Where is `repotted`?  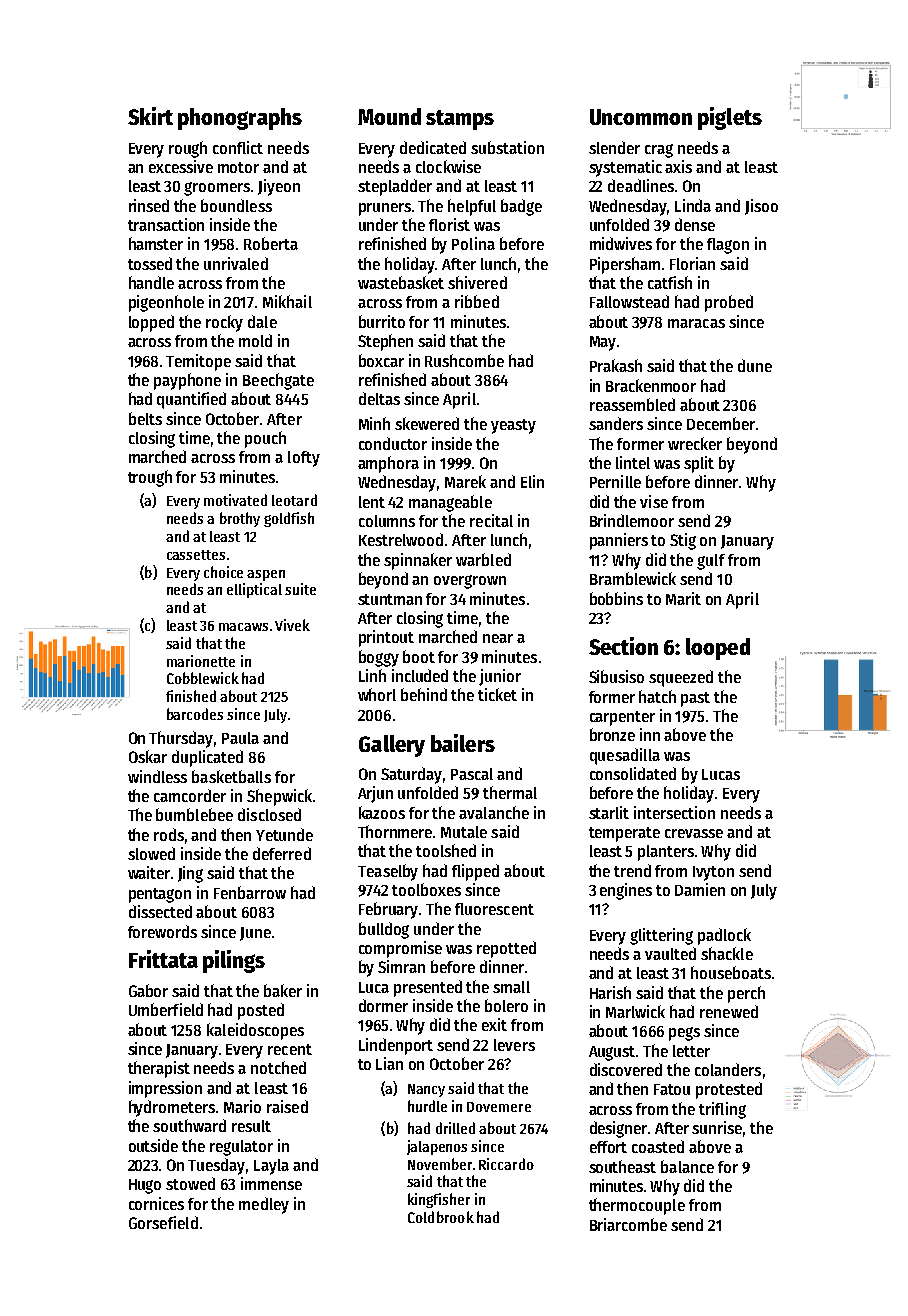
repotted is located at coordinates (506, 949).
